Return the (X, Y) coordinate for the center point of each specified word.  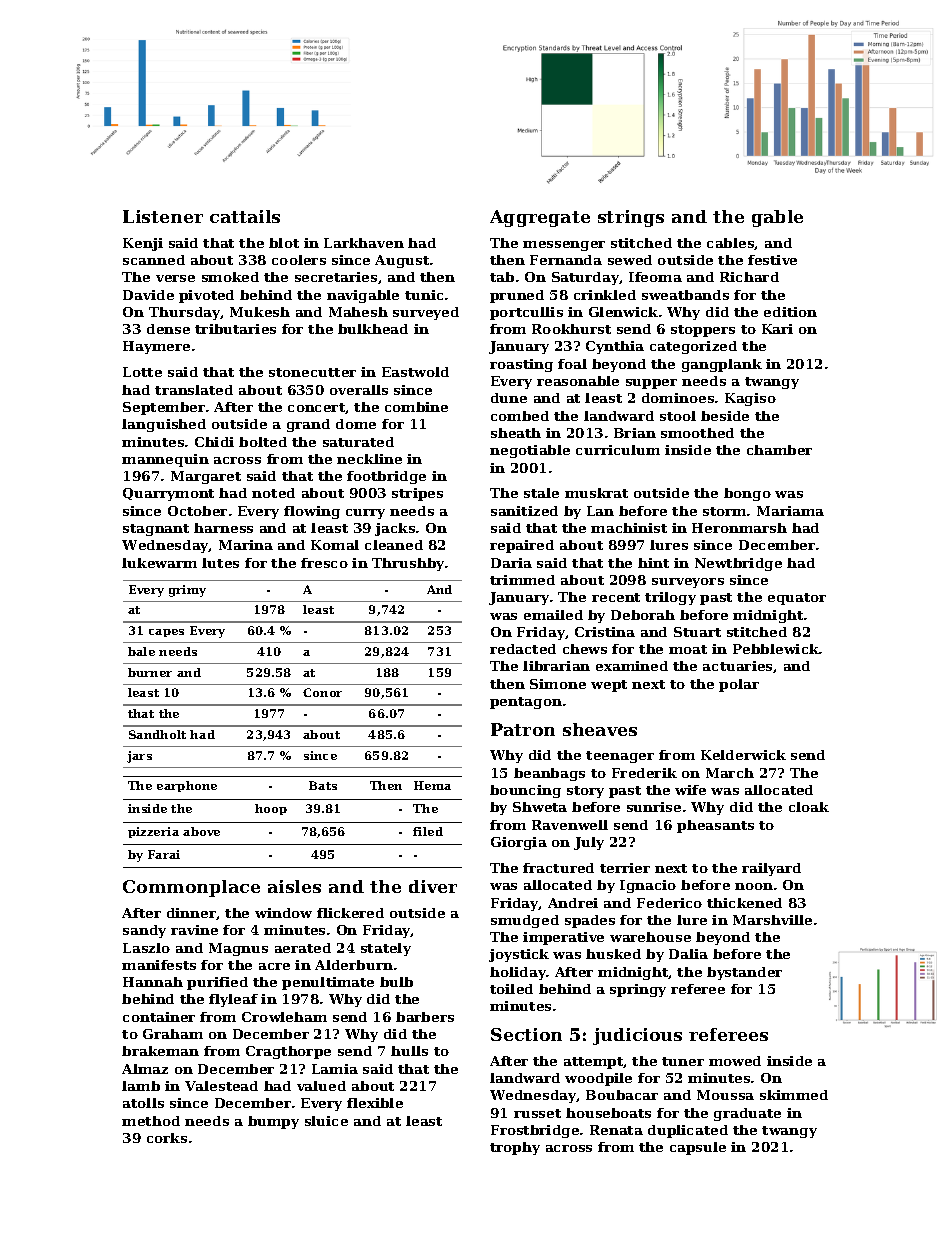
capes (166, 633)
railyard (771, 869)
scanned (154, 260)
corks (167, 1138)
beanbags (549, 774)
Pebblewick (776, 649)
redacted (523, 649)
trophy (515, 1148)
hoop (271, 809)
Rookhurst (571, 329)
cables (731, 244)
